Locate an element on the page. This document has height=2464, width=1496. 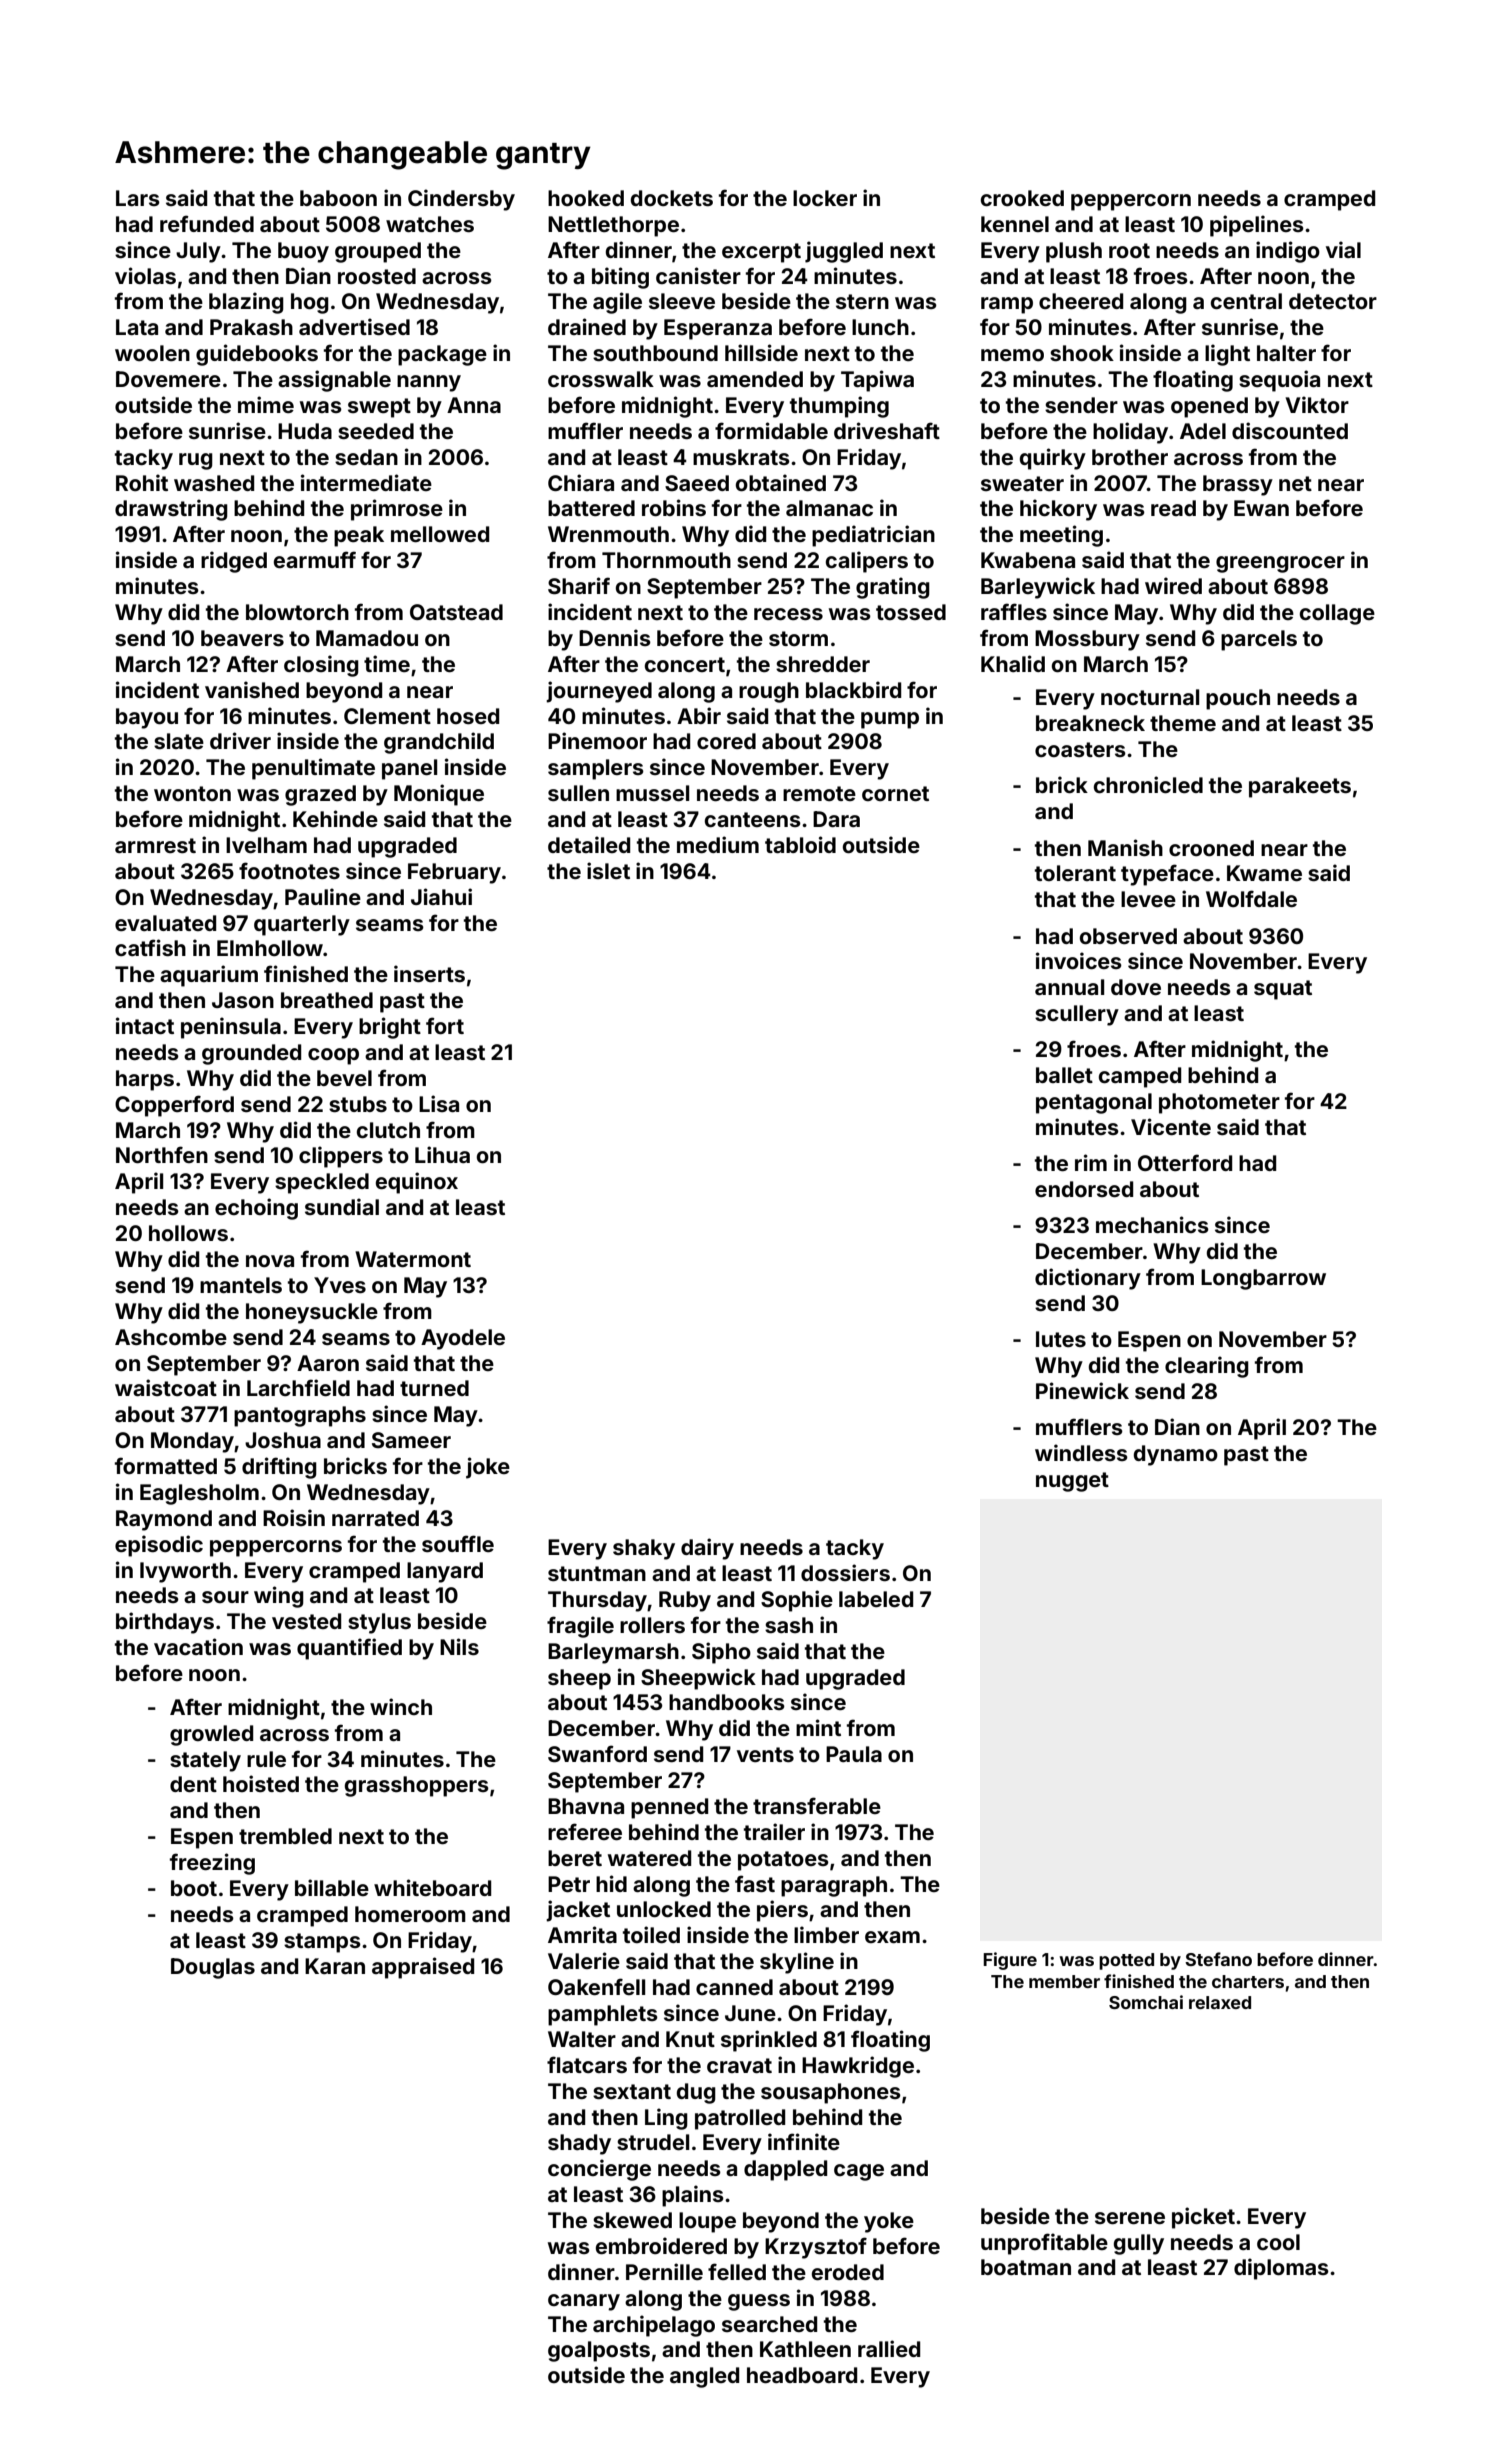
hog is located at coordinates (310, 303).
